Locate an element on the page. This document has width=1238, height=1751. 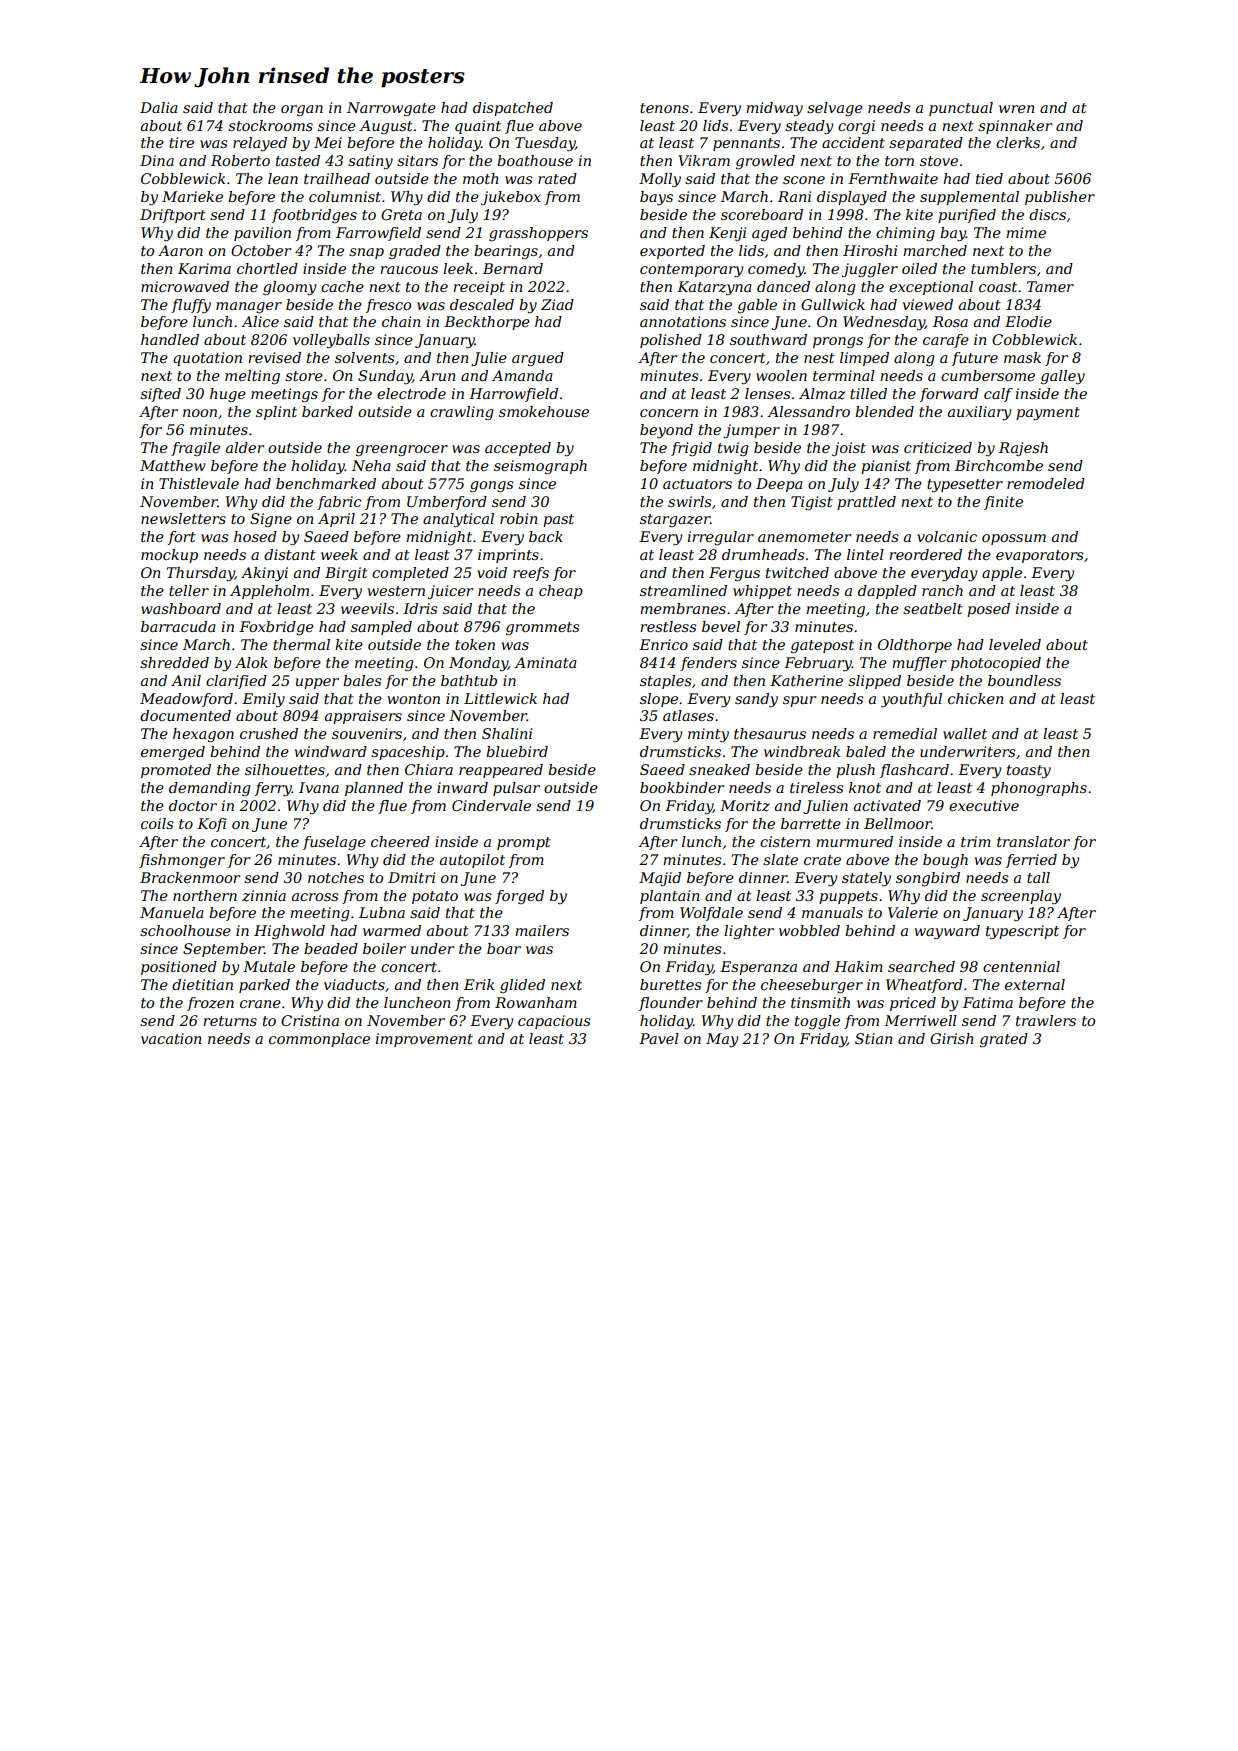
Matthew is located at coordinates (173, 465).
